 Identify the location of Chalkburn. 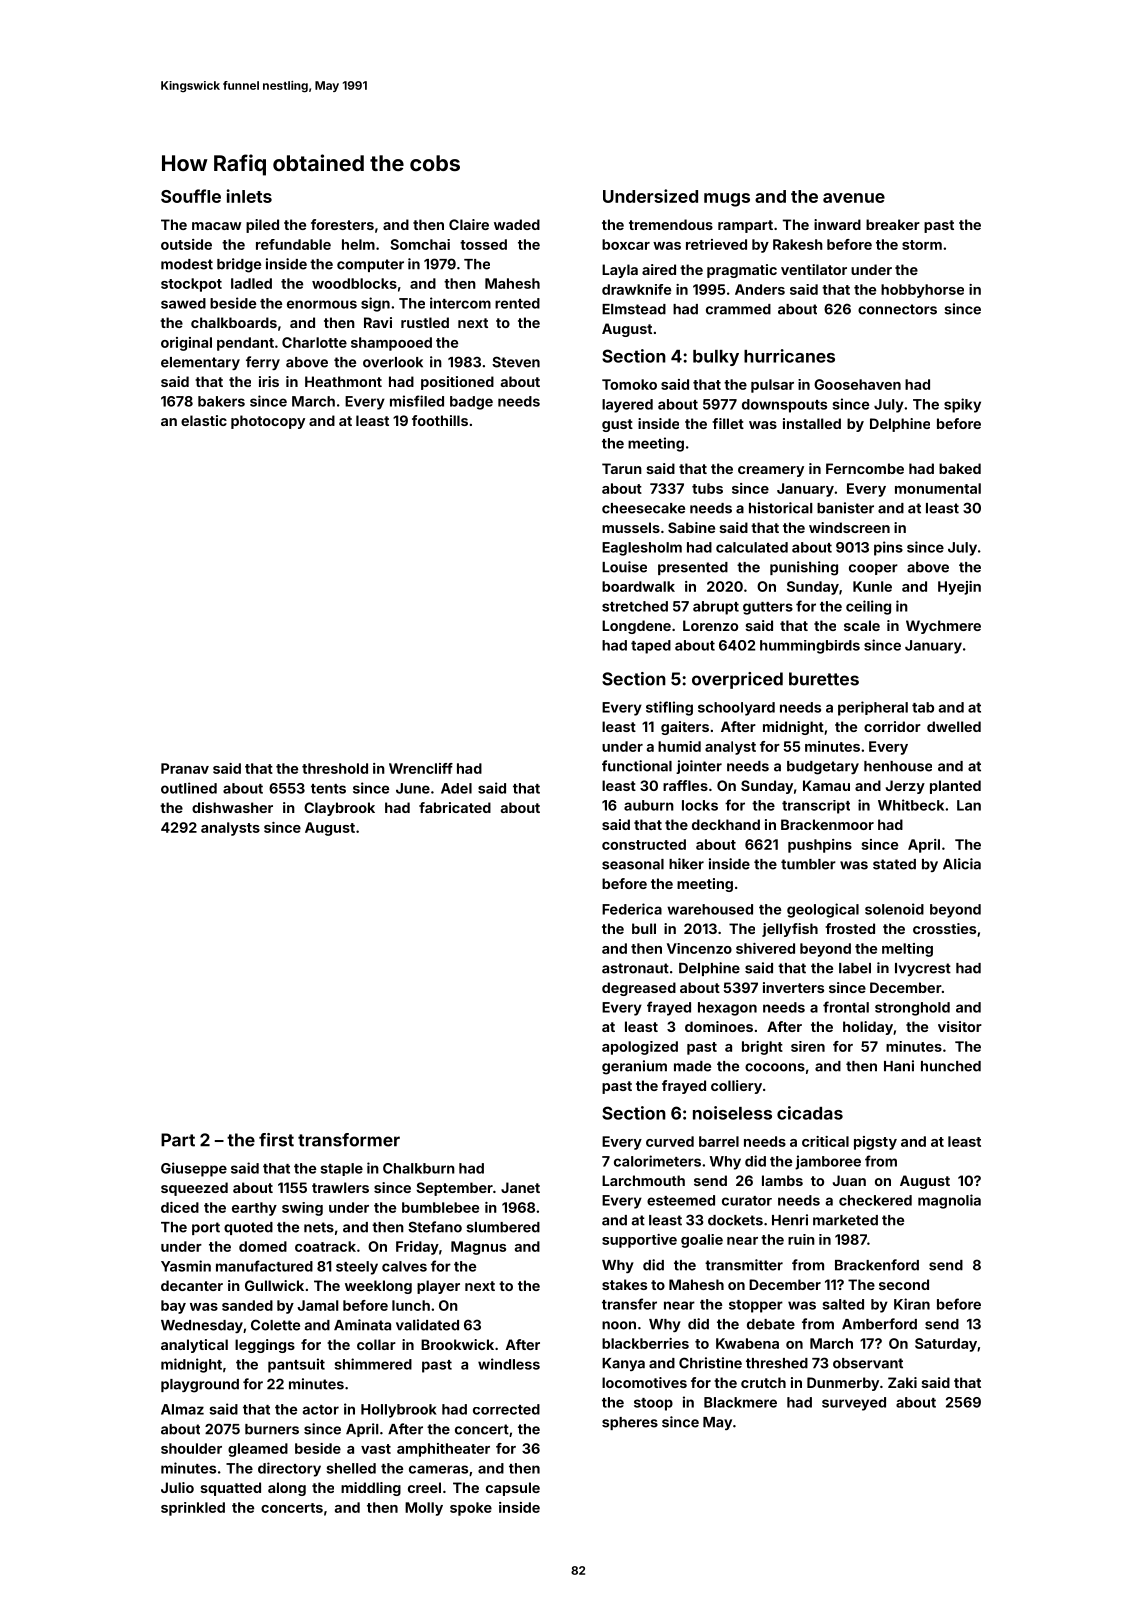
(419, 1168).
